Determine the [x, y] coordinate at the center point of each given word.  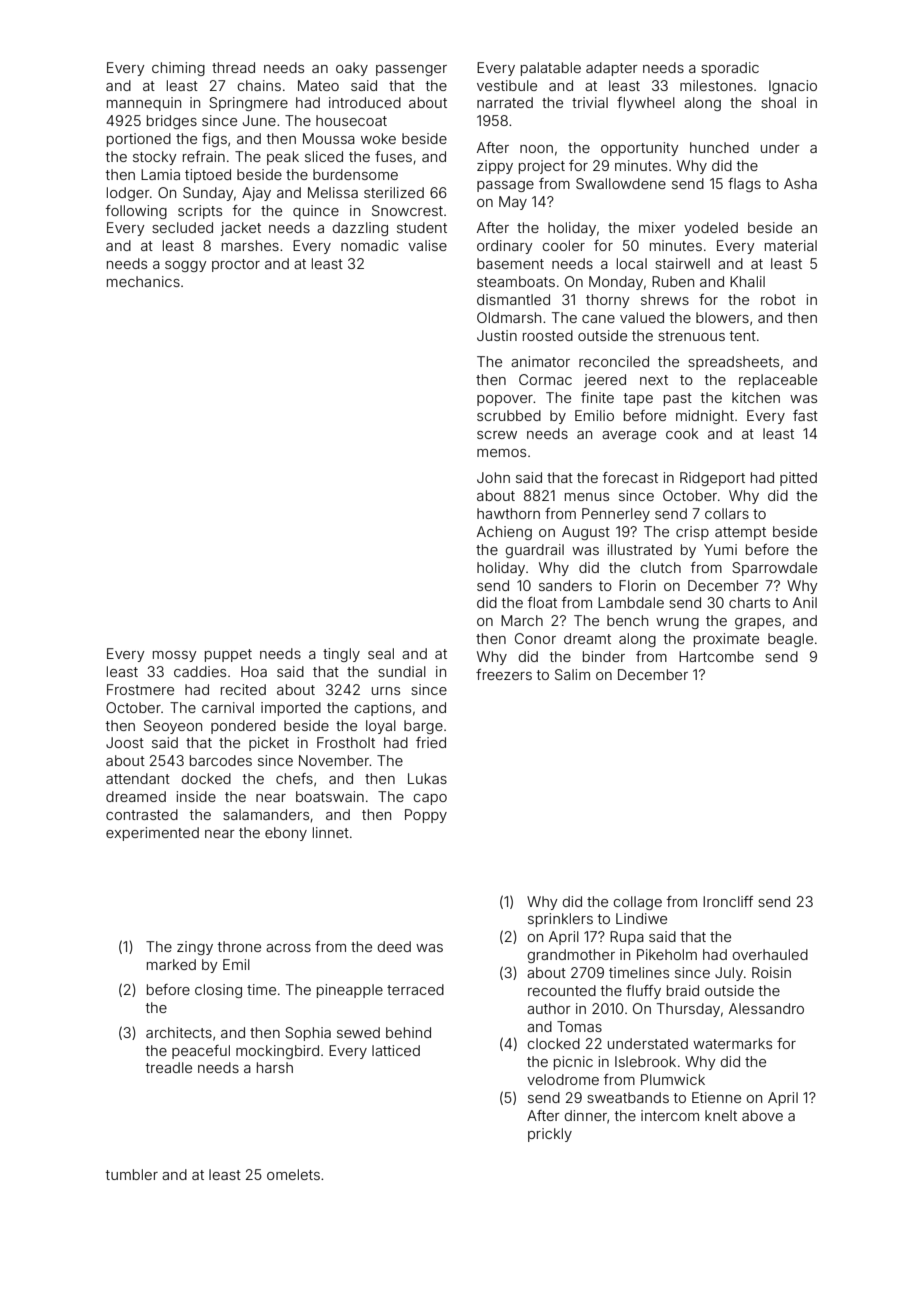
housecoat [351, 120]
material [791, 245]
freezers [504, 674]
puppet [228, 655]
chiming [178, 69]
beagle [790, 640]
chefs [294, 778]
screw [497, 435]
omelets [293, 1174]
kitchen [756, 397]
